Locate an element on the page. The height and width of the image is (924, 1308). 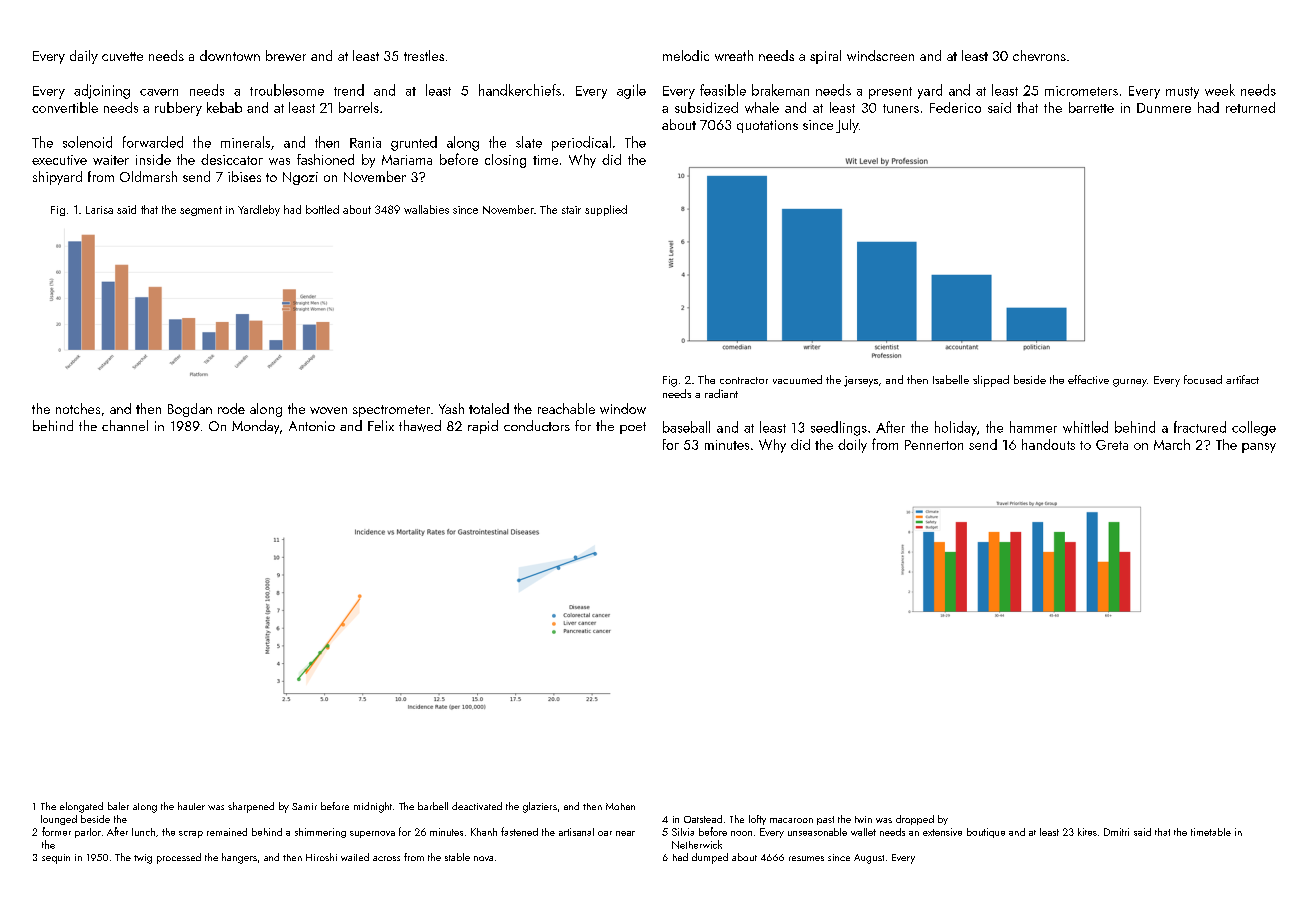
channel is located at coordinates (125, 425).
